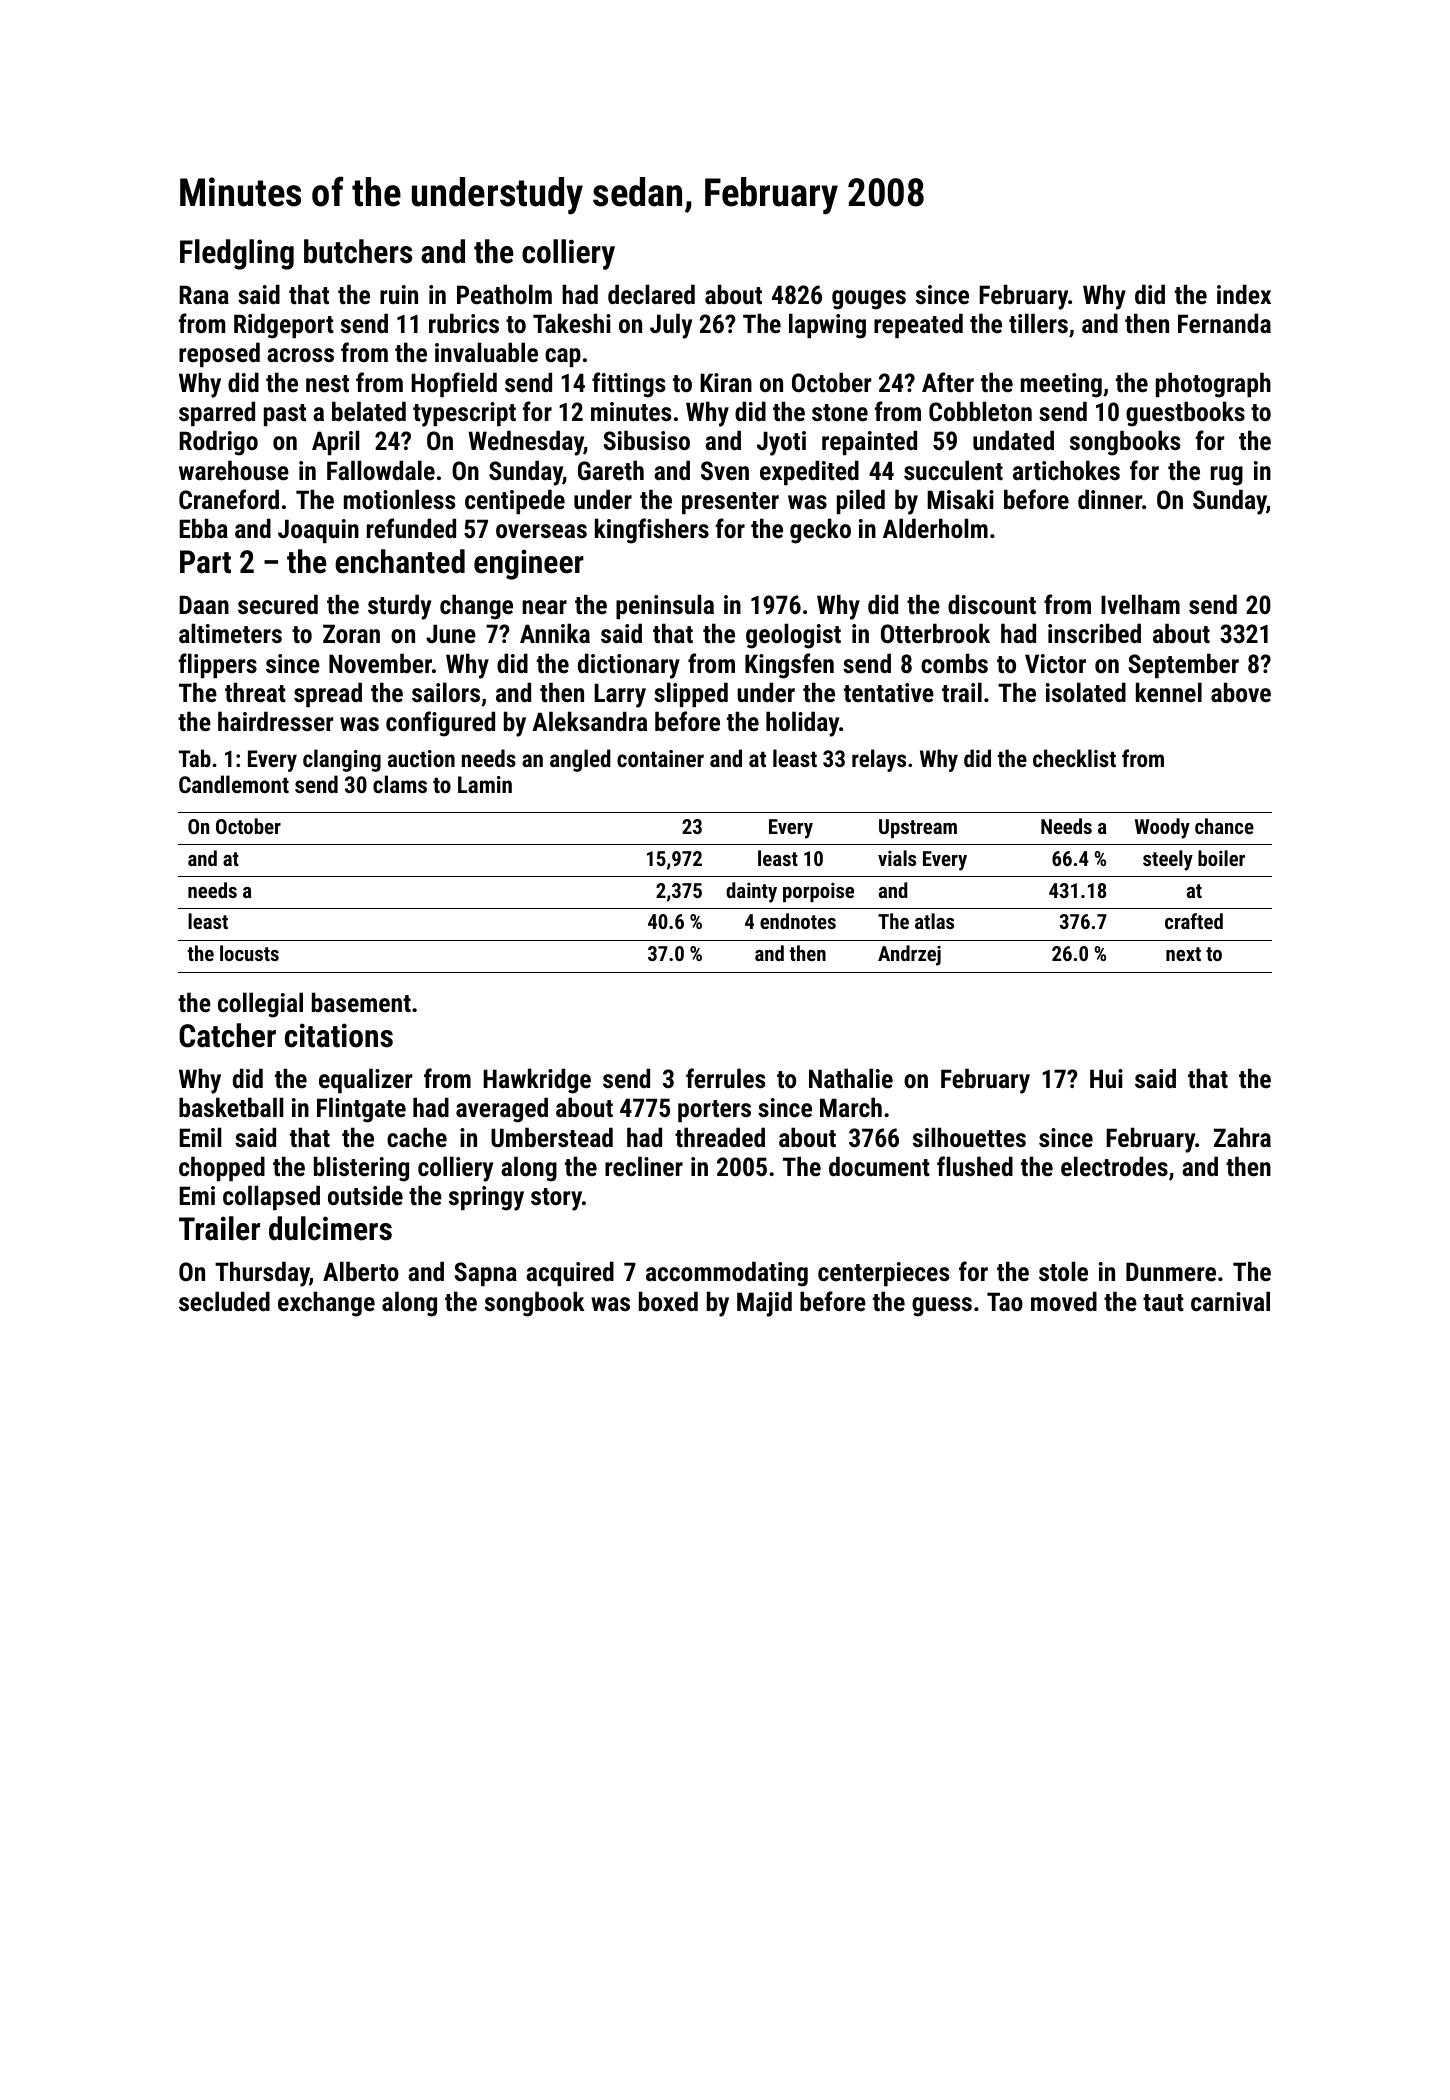 The image size is (1450, 2100). What do you see at coordinates (358, 251) in the document?
I see `butchers` at bounding box center [358, 251].
